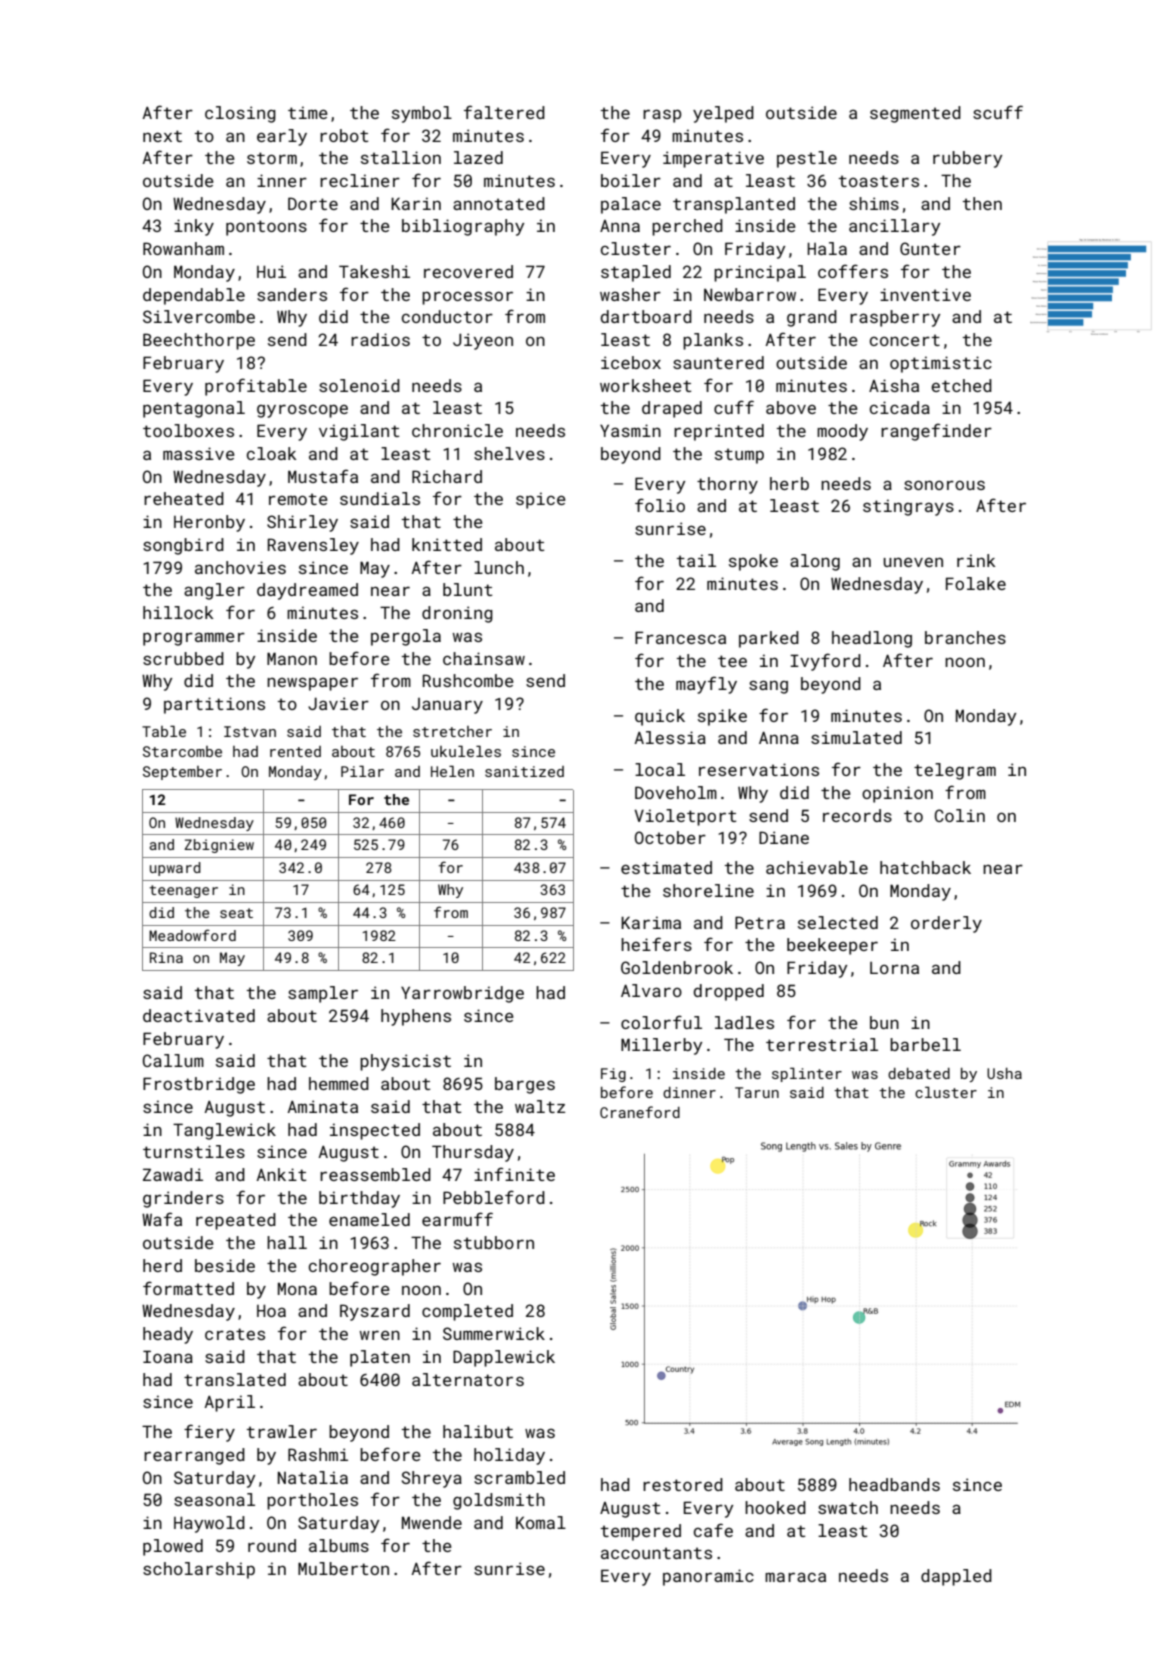 The image size is (1173, 1658). What do you see at coordinates (723, 114) in the document?
I see `yelped` at bounding box center [723, 114].
